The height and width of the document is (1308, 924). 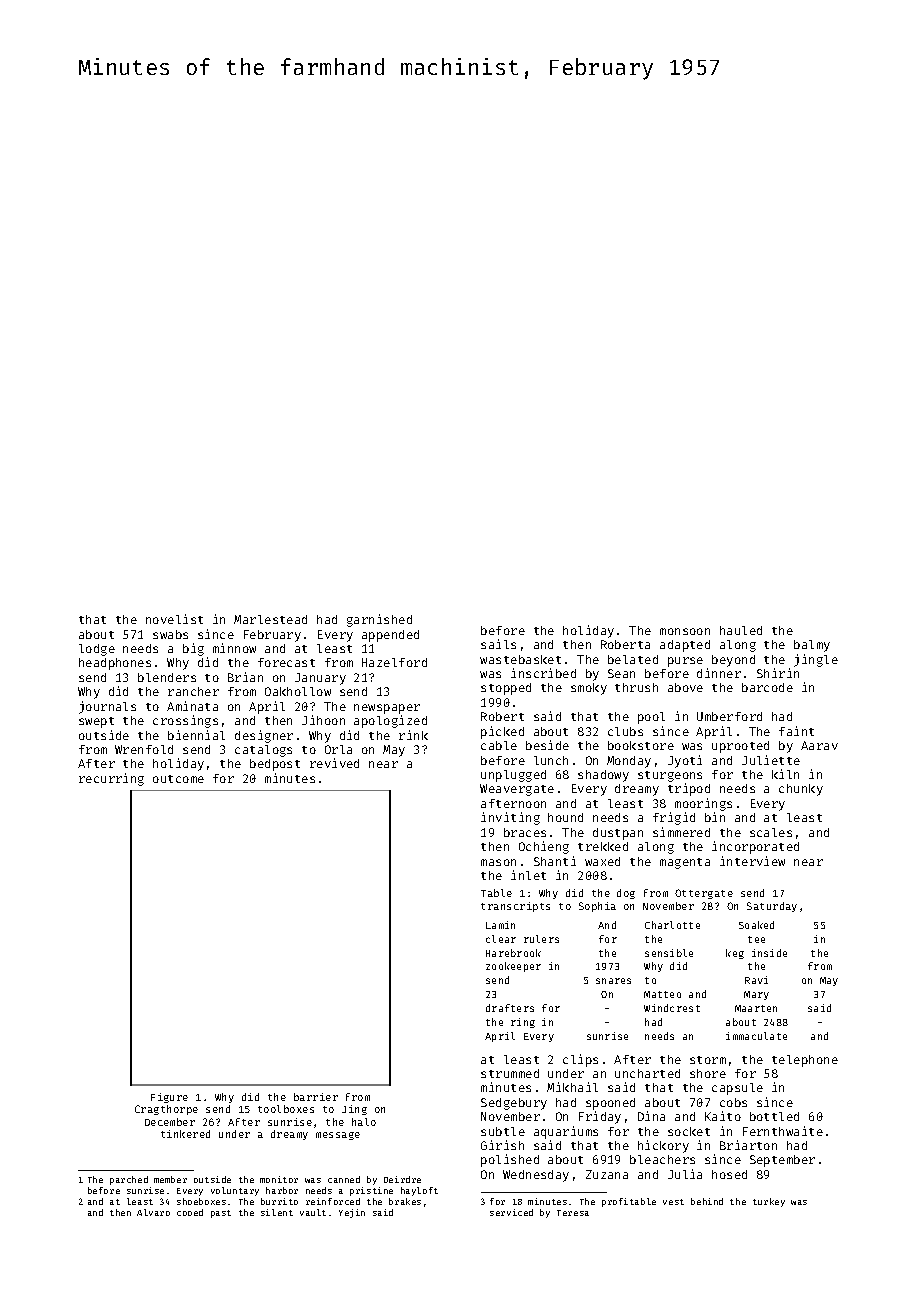 I want to click on sturgeons, so click(x=670, y=776).
